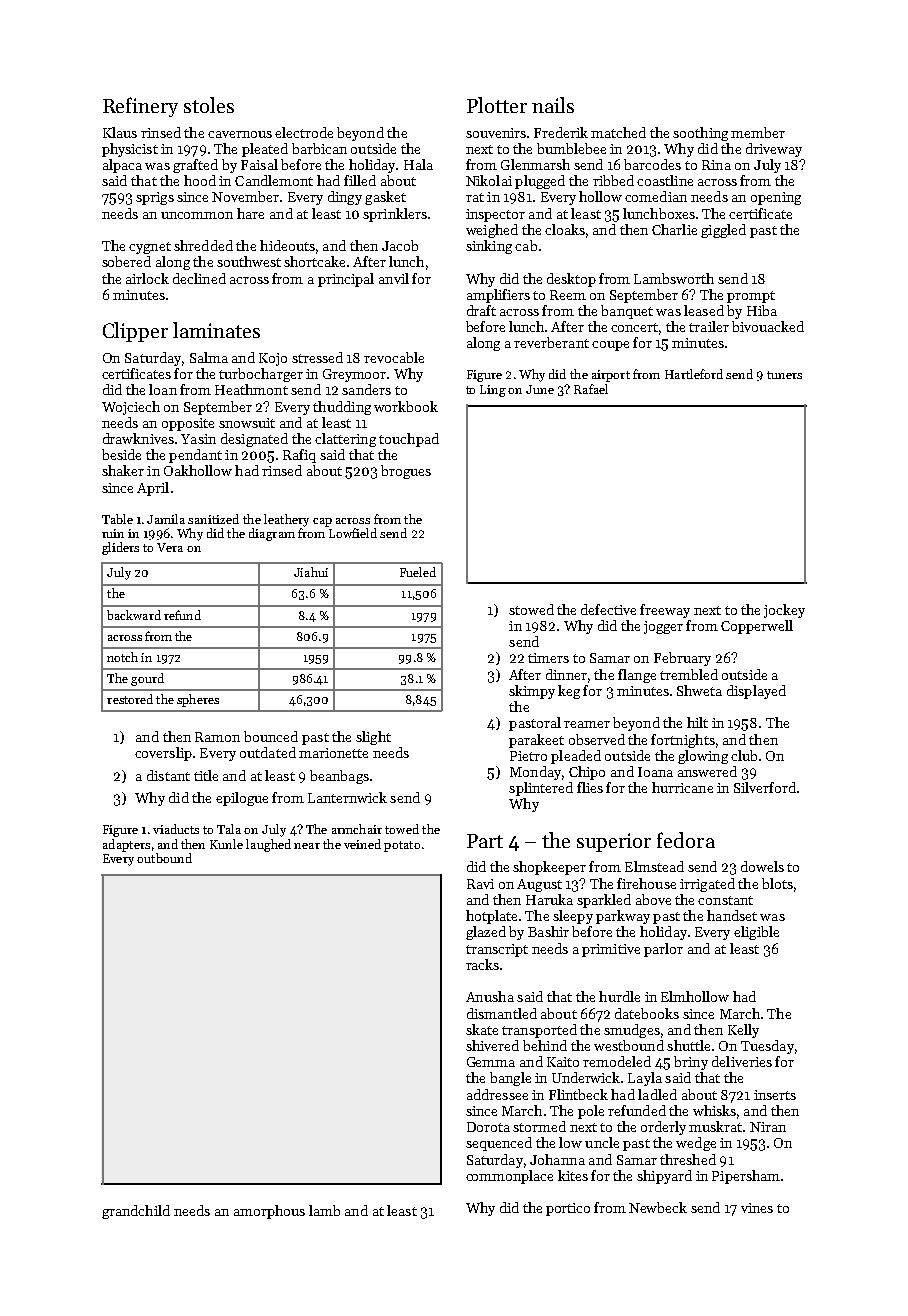 This page has height=1316, width=908. Describe the element at coordinates (272, 534) in the page. I see `diagram` at that location.
